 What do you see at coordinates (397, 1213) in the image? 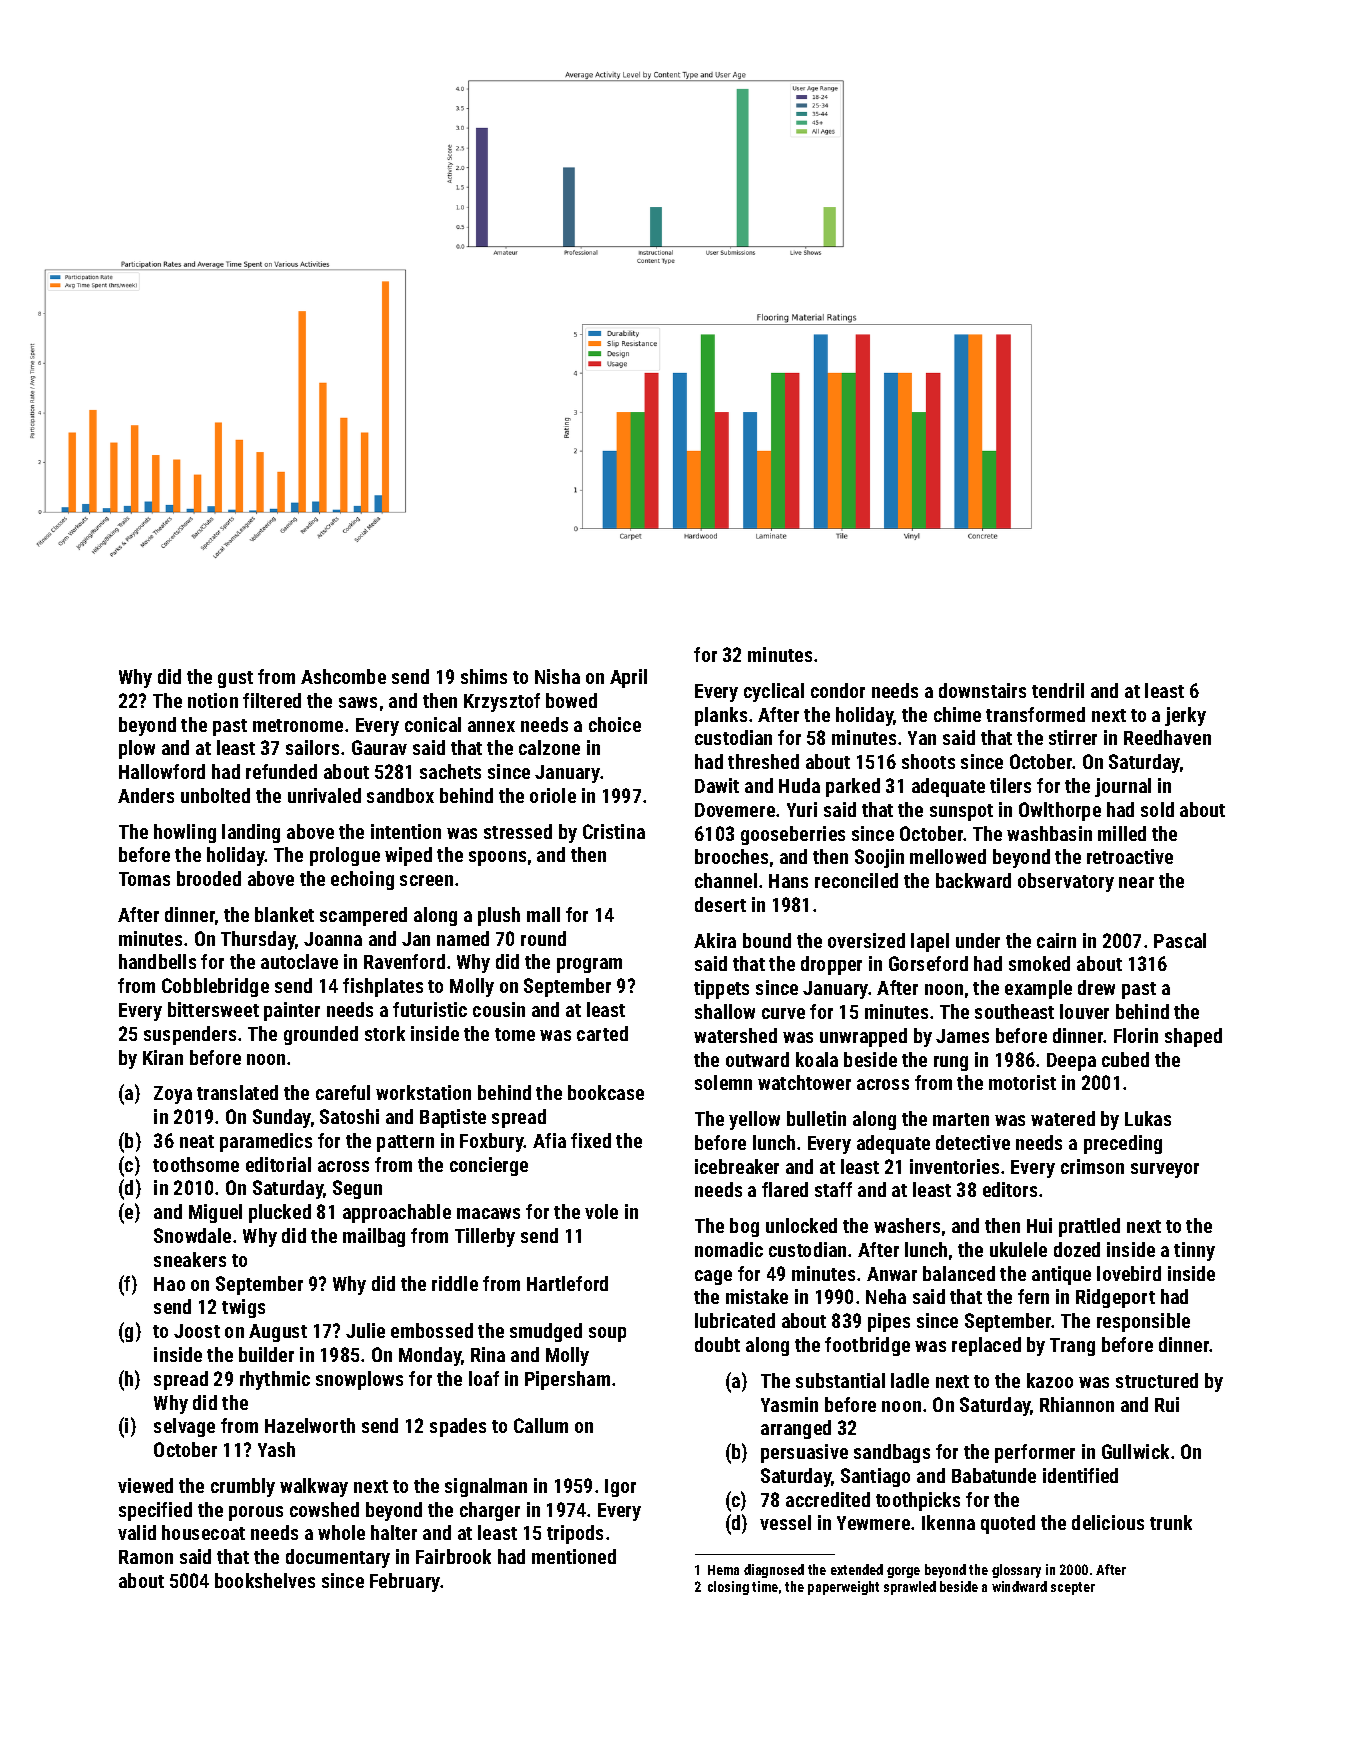
I see `approachable` at bounding box center [397, 1213].
